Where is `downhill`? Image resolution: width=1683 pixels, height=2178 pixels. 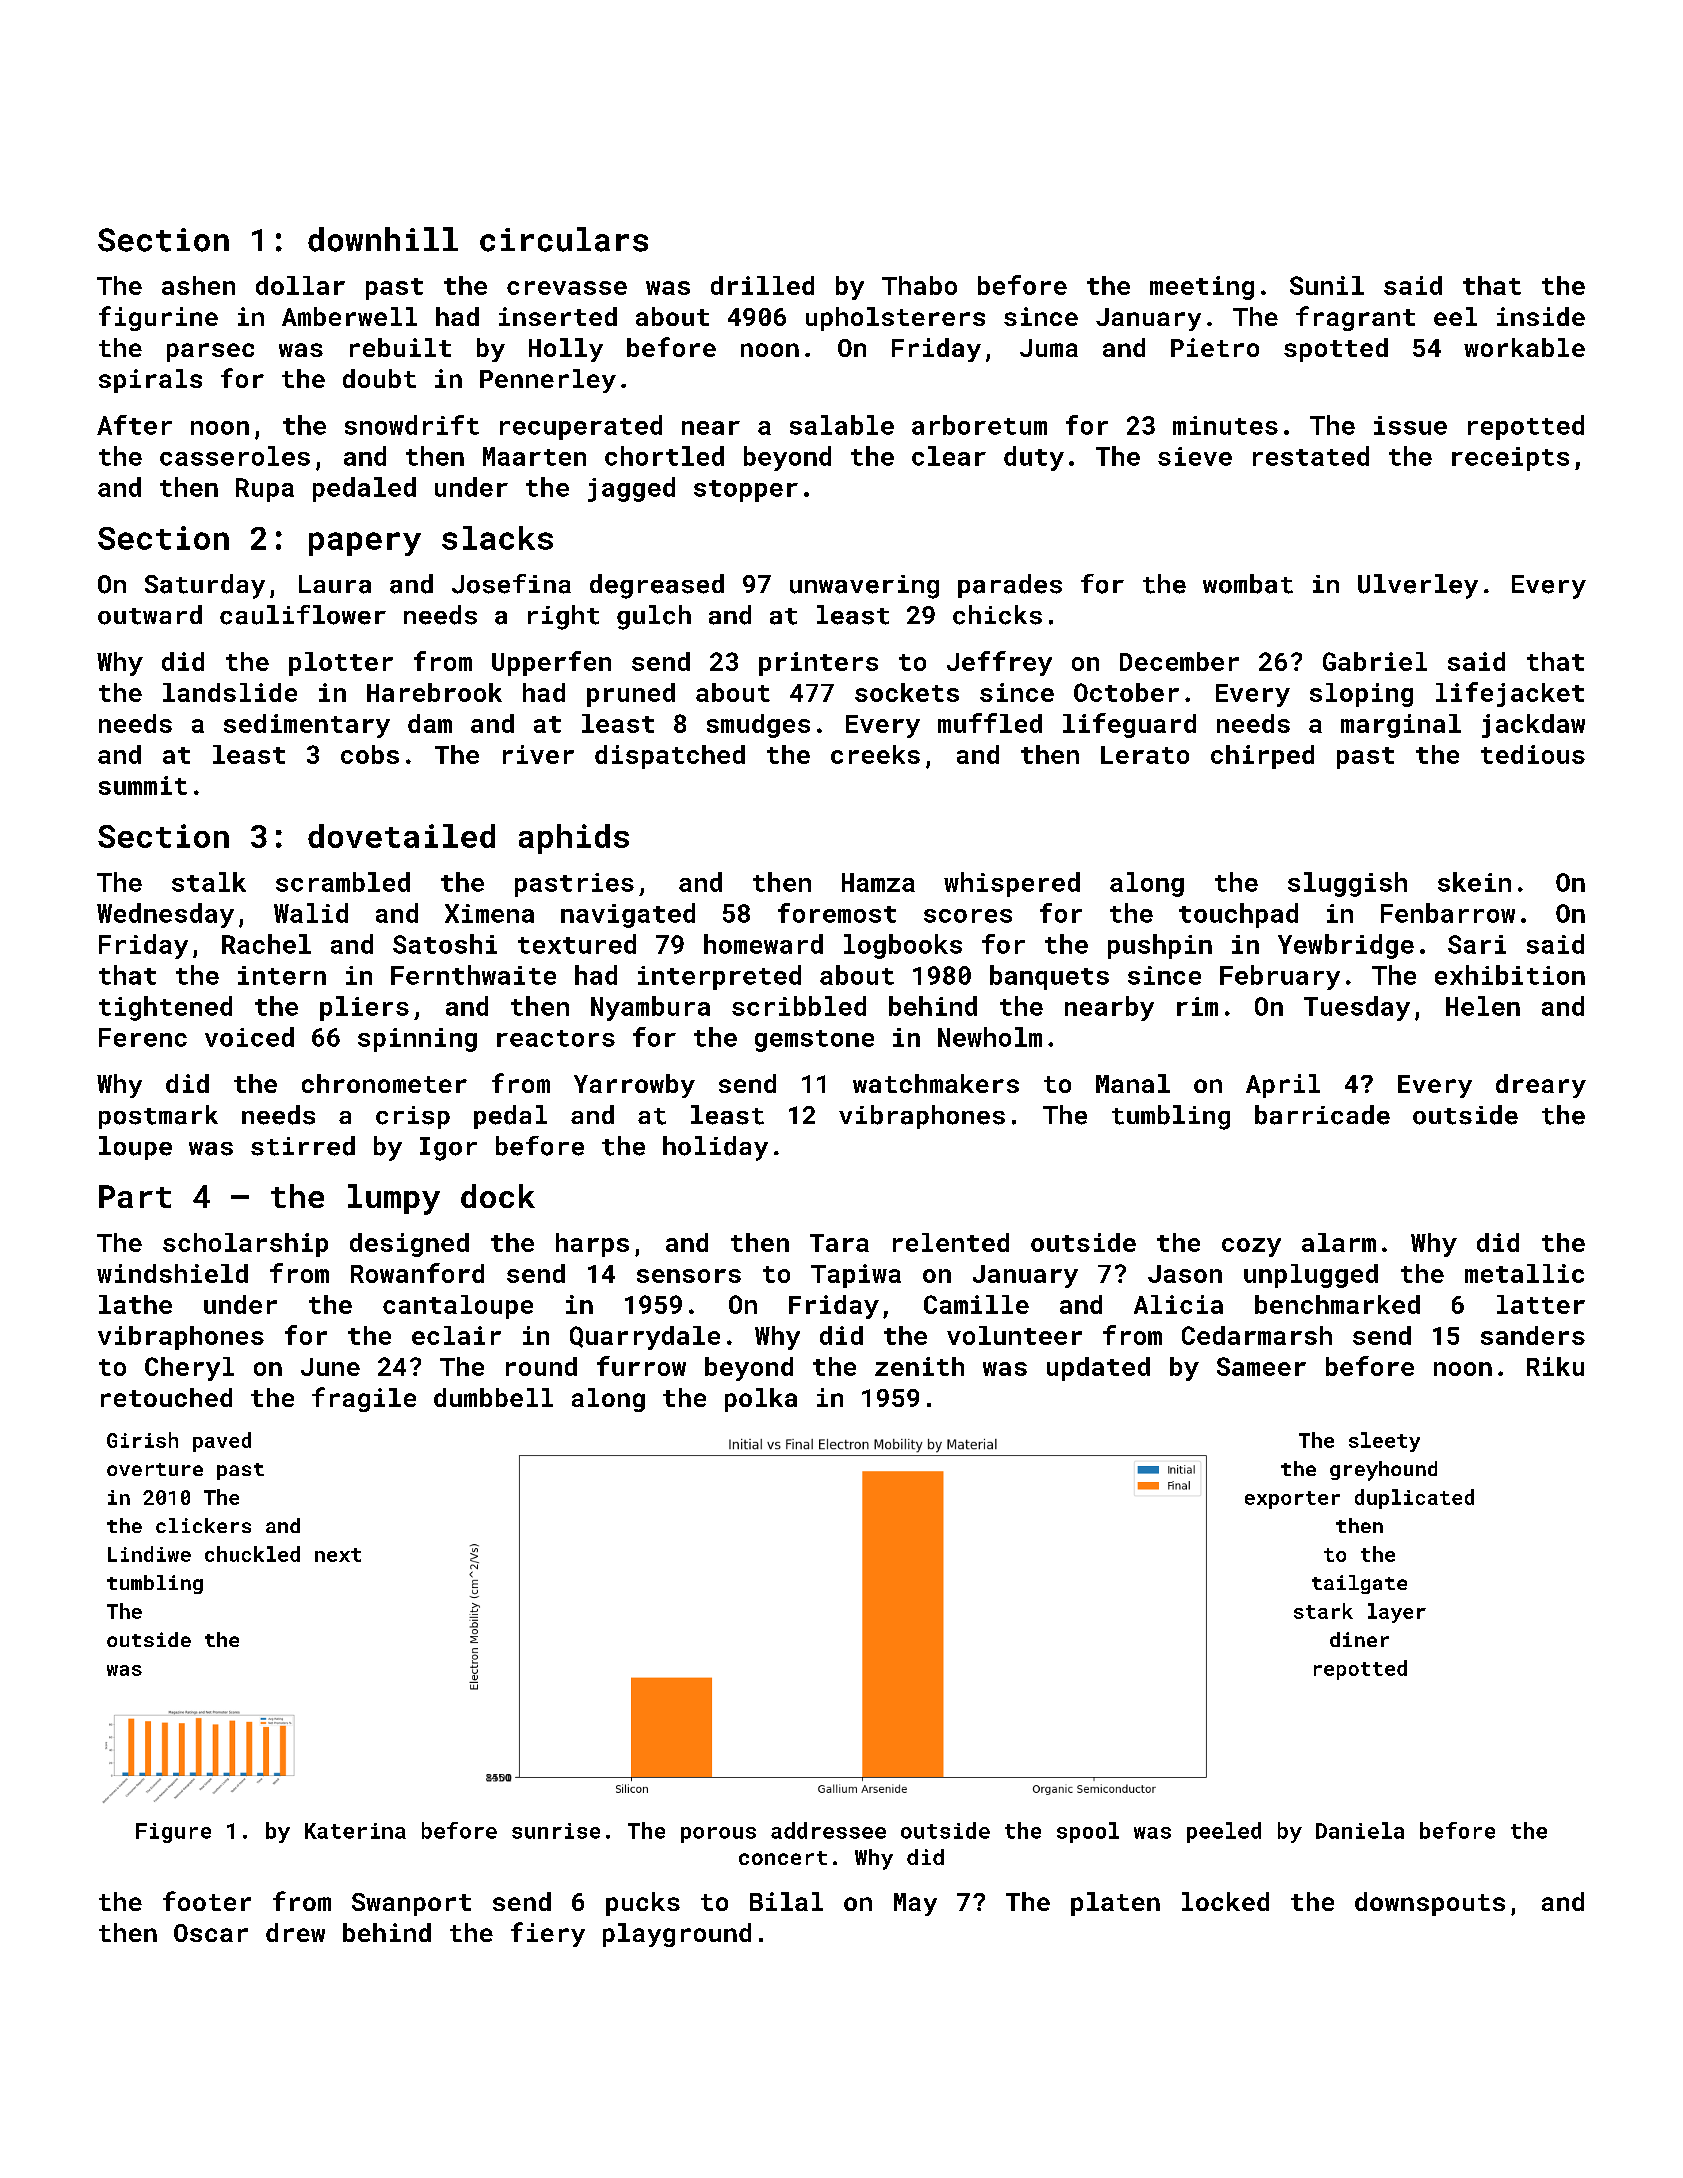 downhill is located at coordinates (383, 239).
